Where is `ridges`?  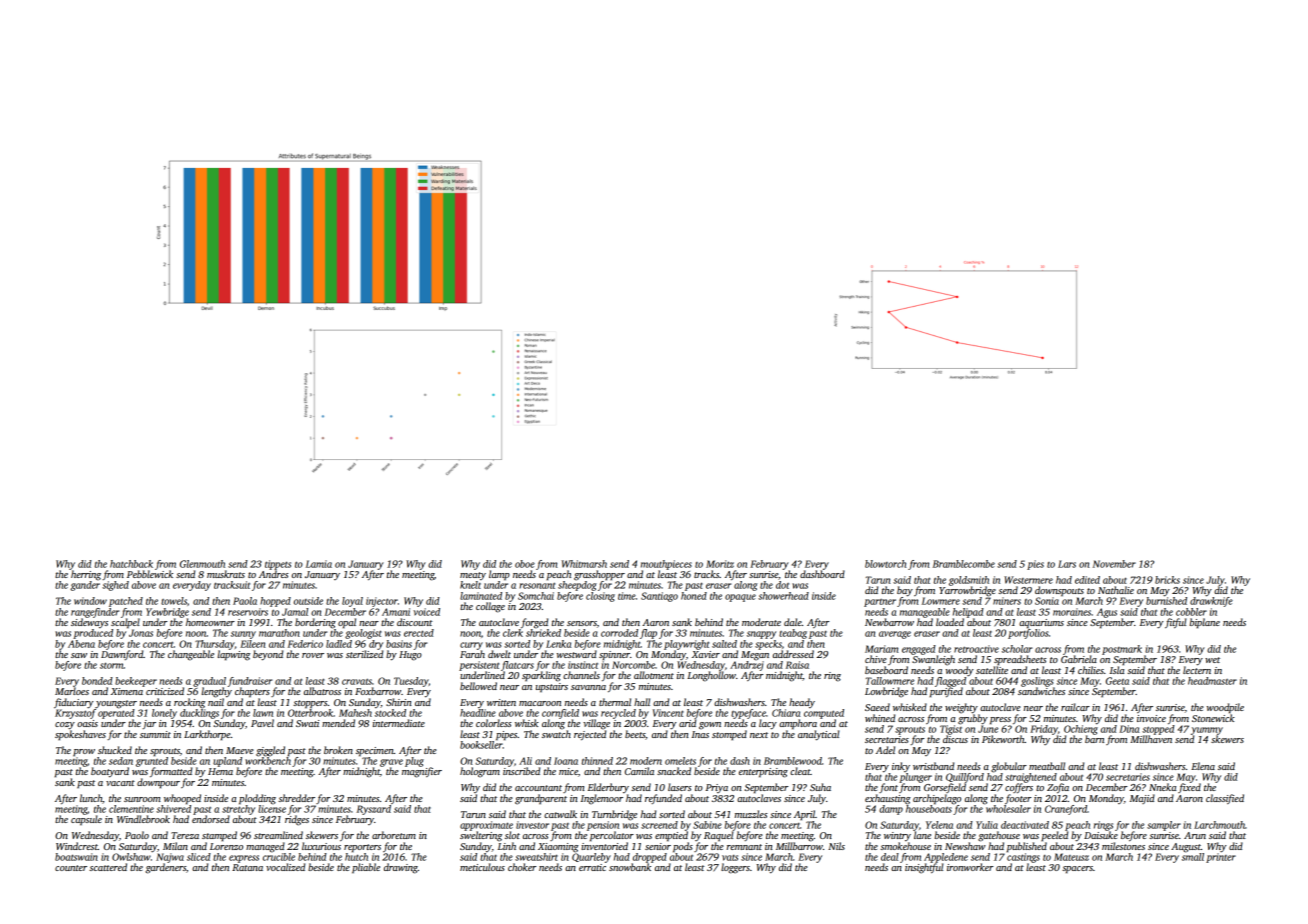 ridges is located at coordinates (297, 820).
